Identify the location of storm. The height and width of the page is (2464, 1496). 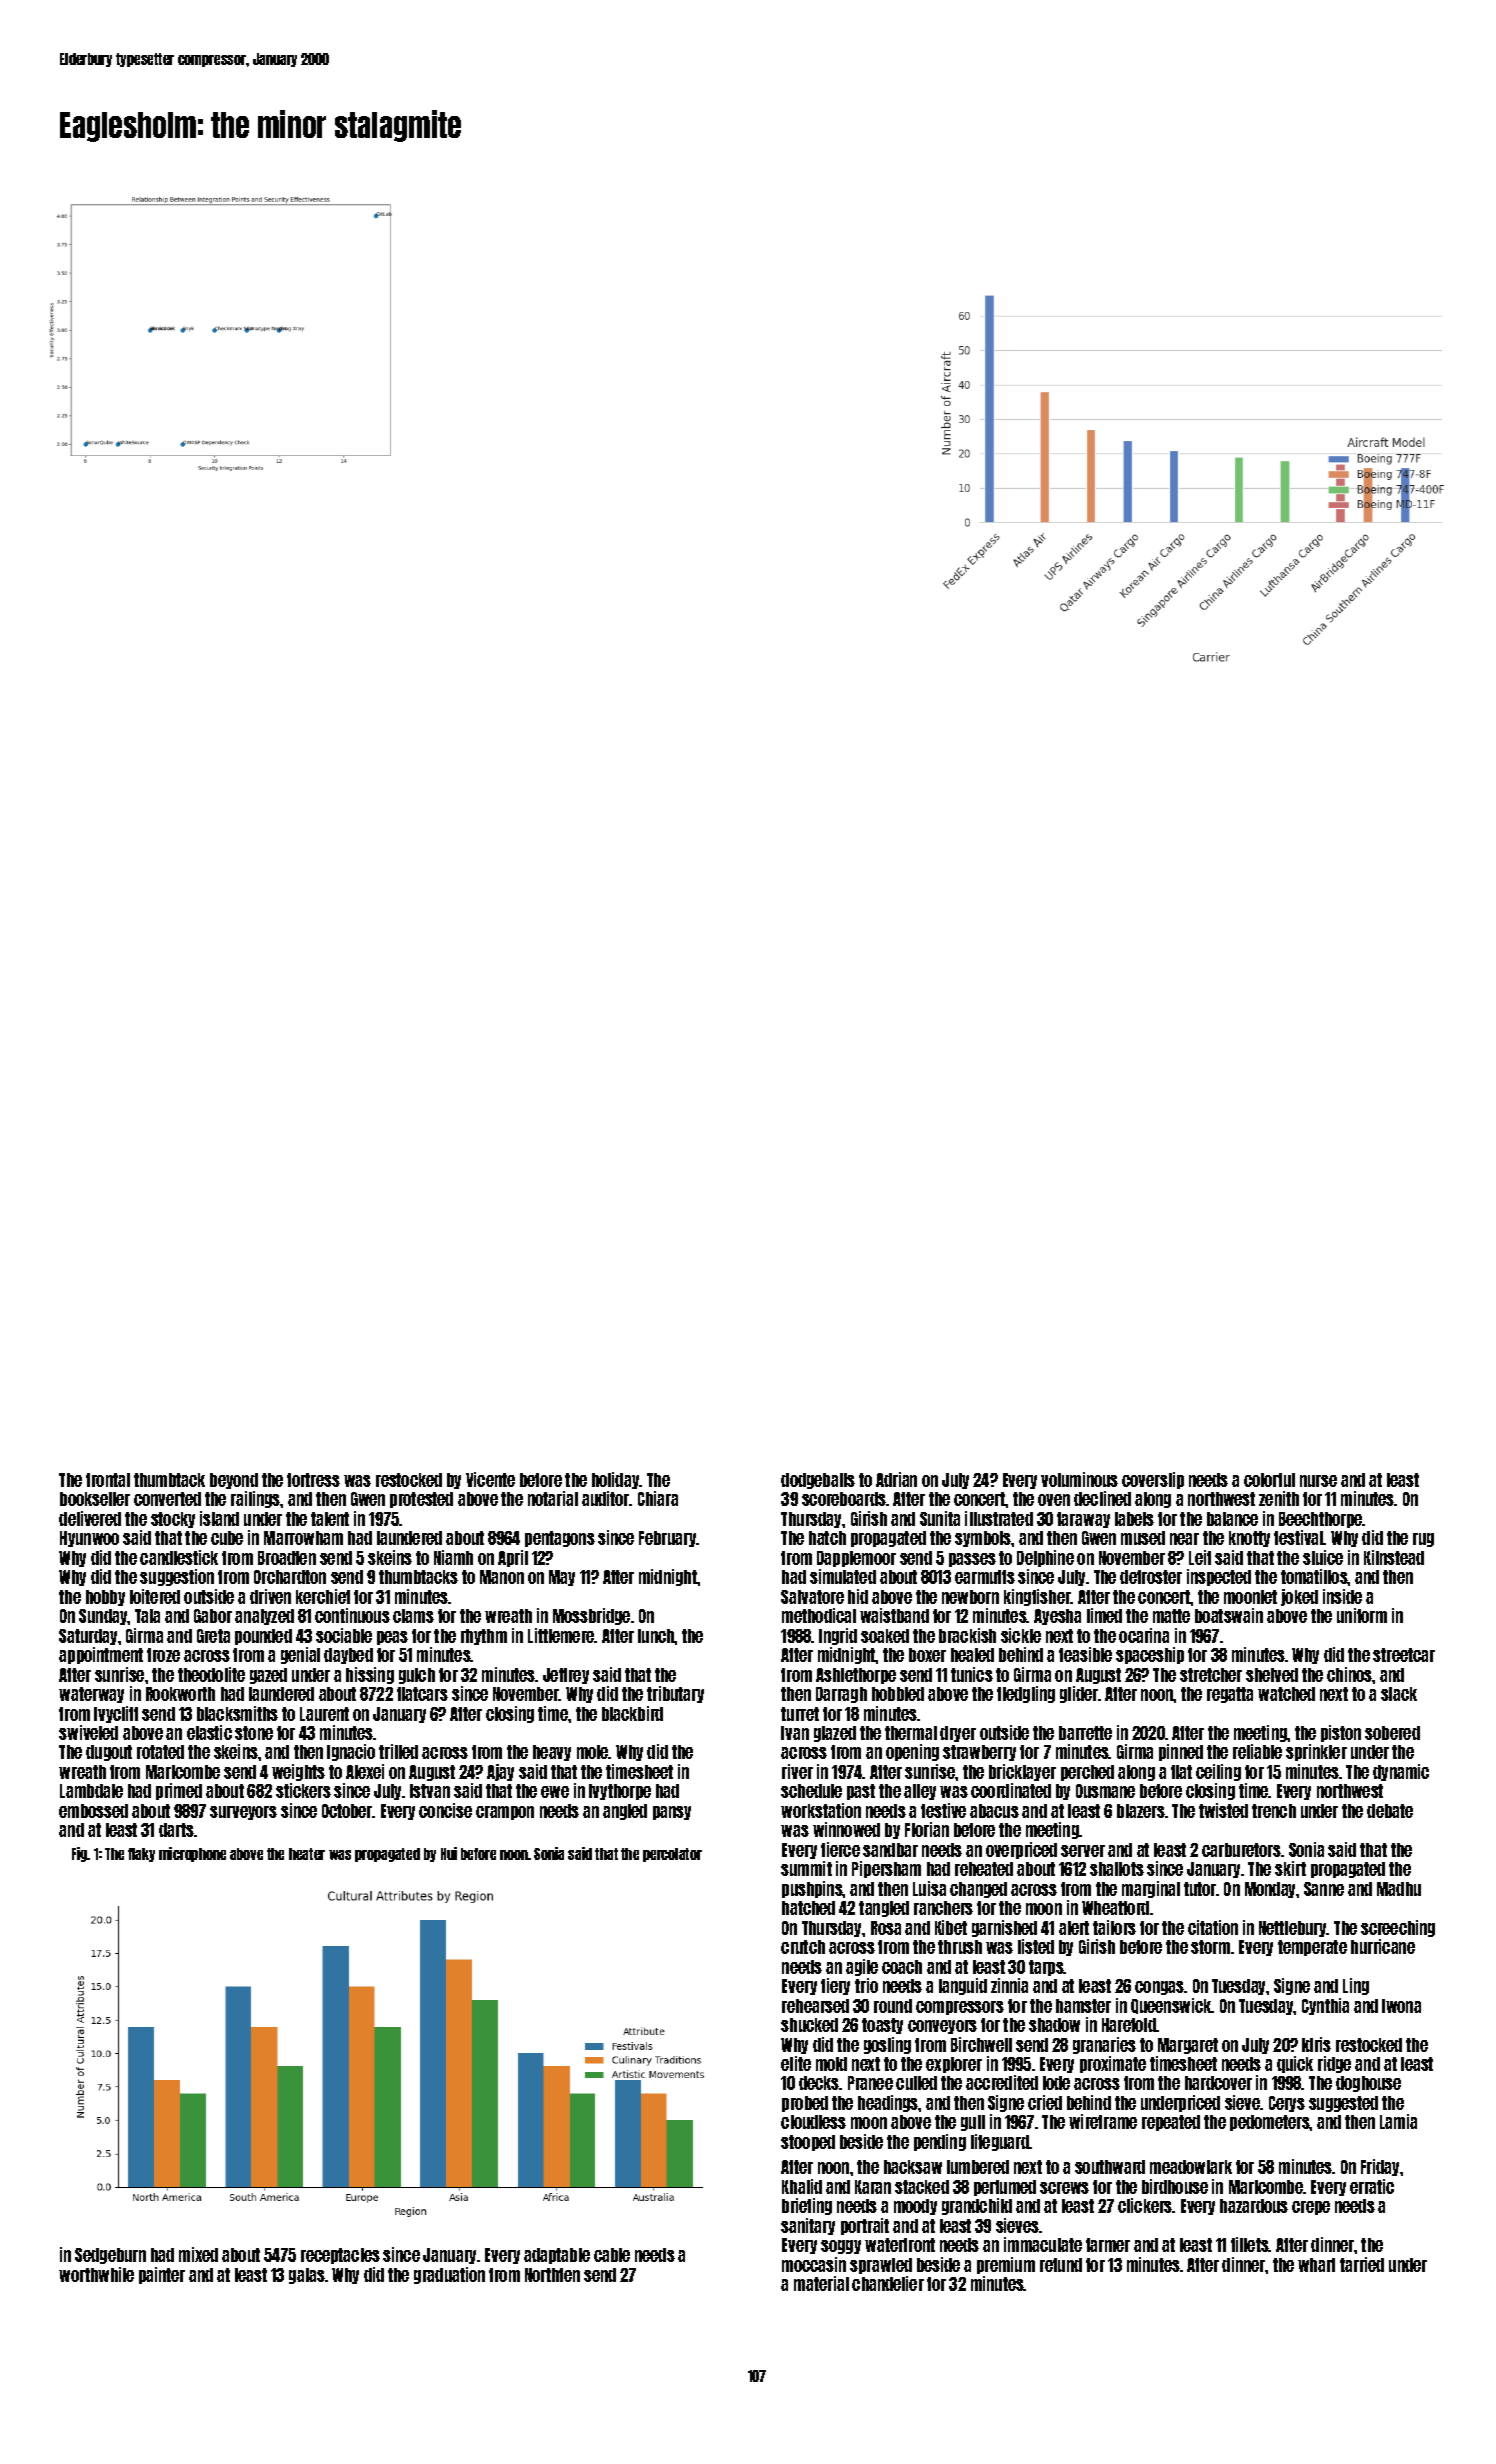
(1210, 1947).
